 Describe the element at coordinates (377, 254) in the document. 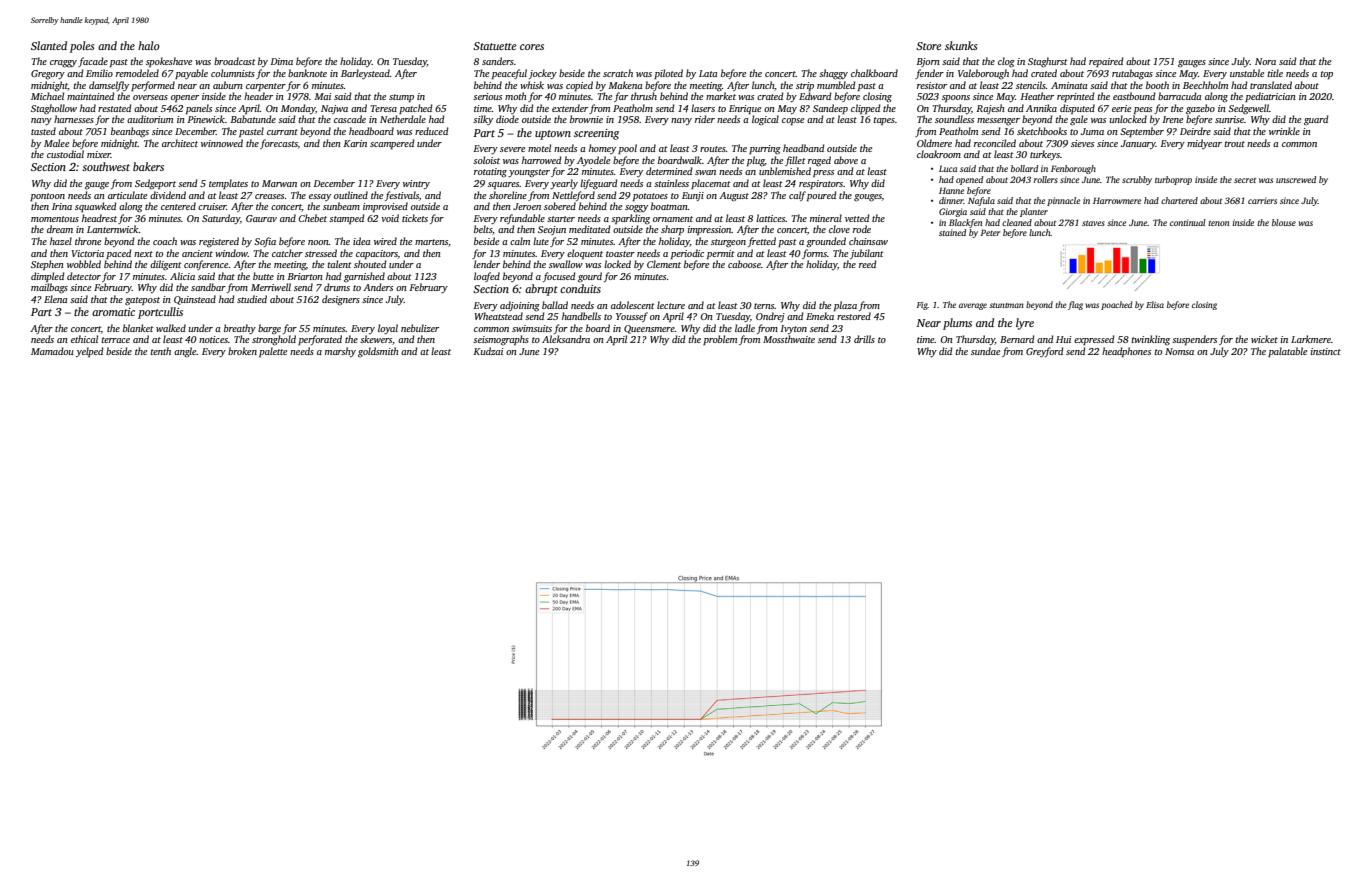

I see `capacitors` at that location.
